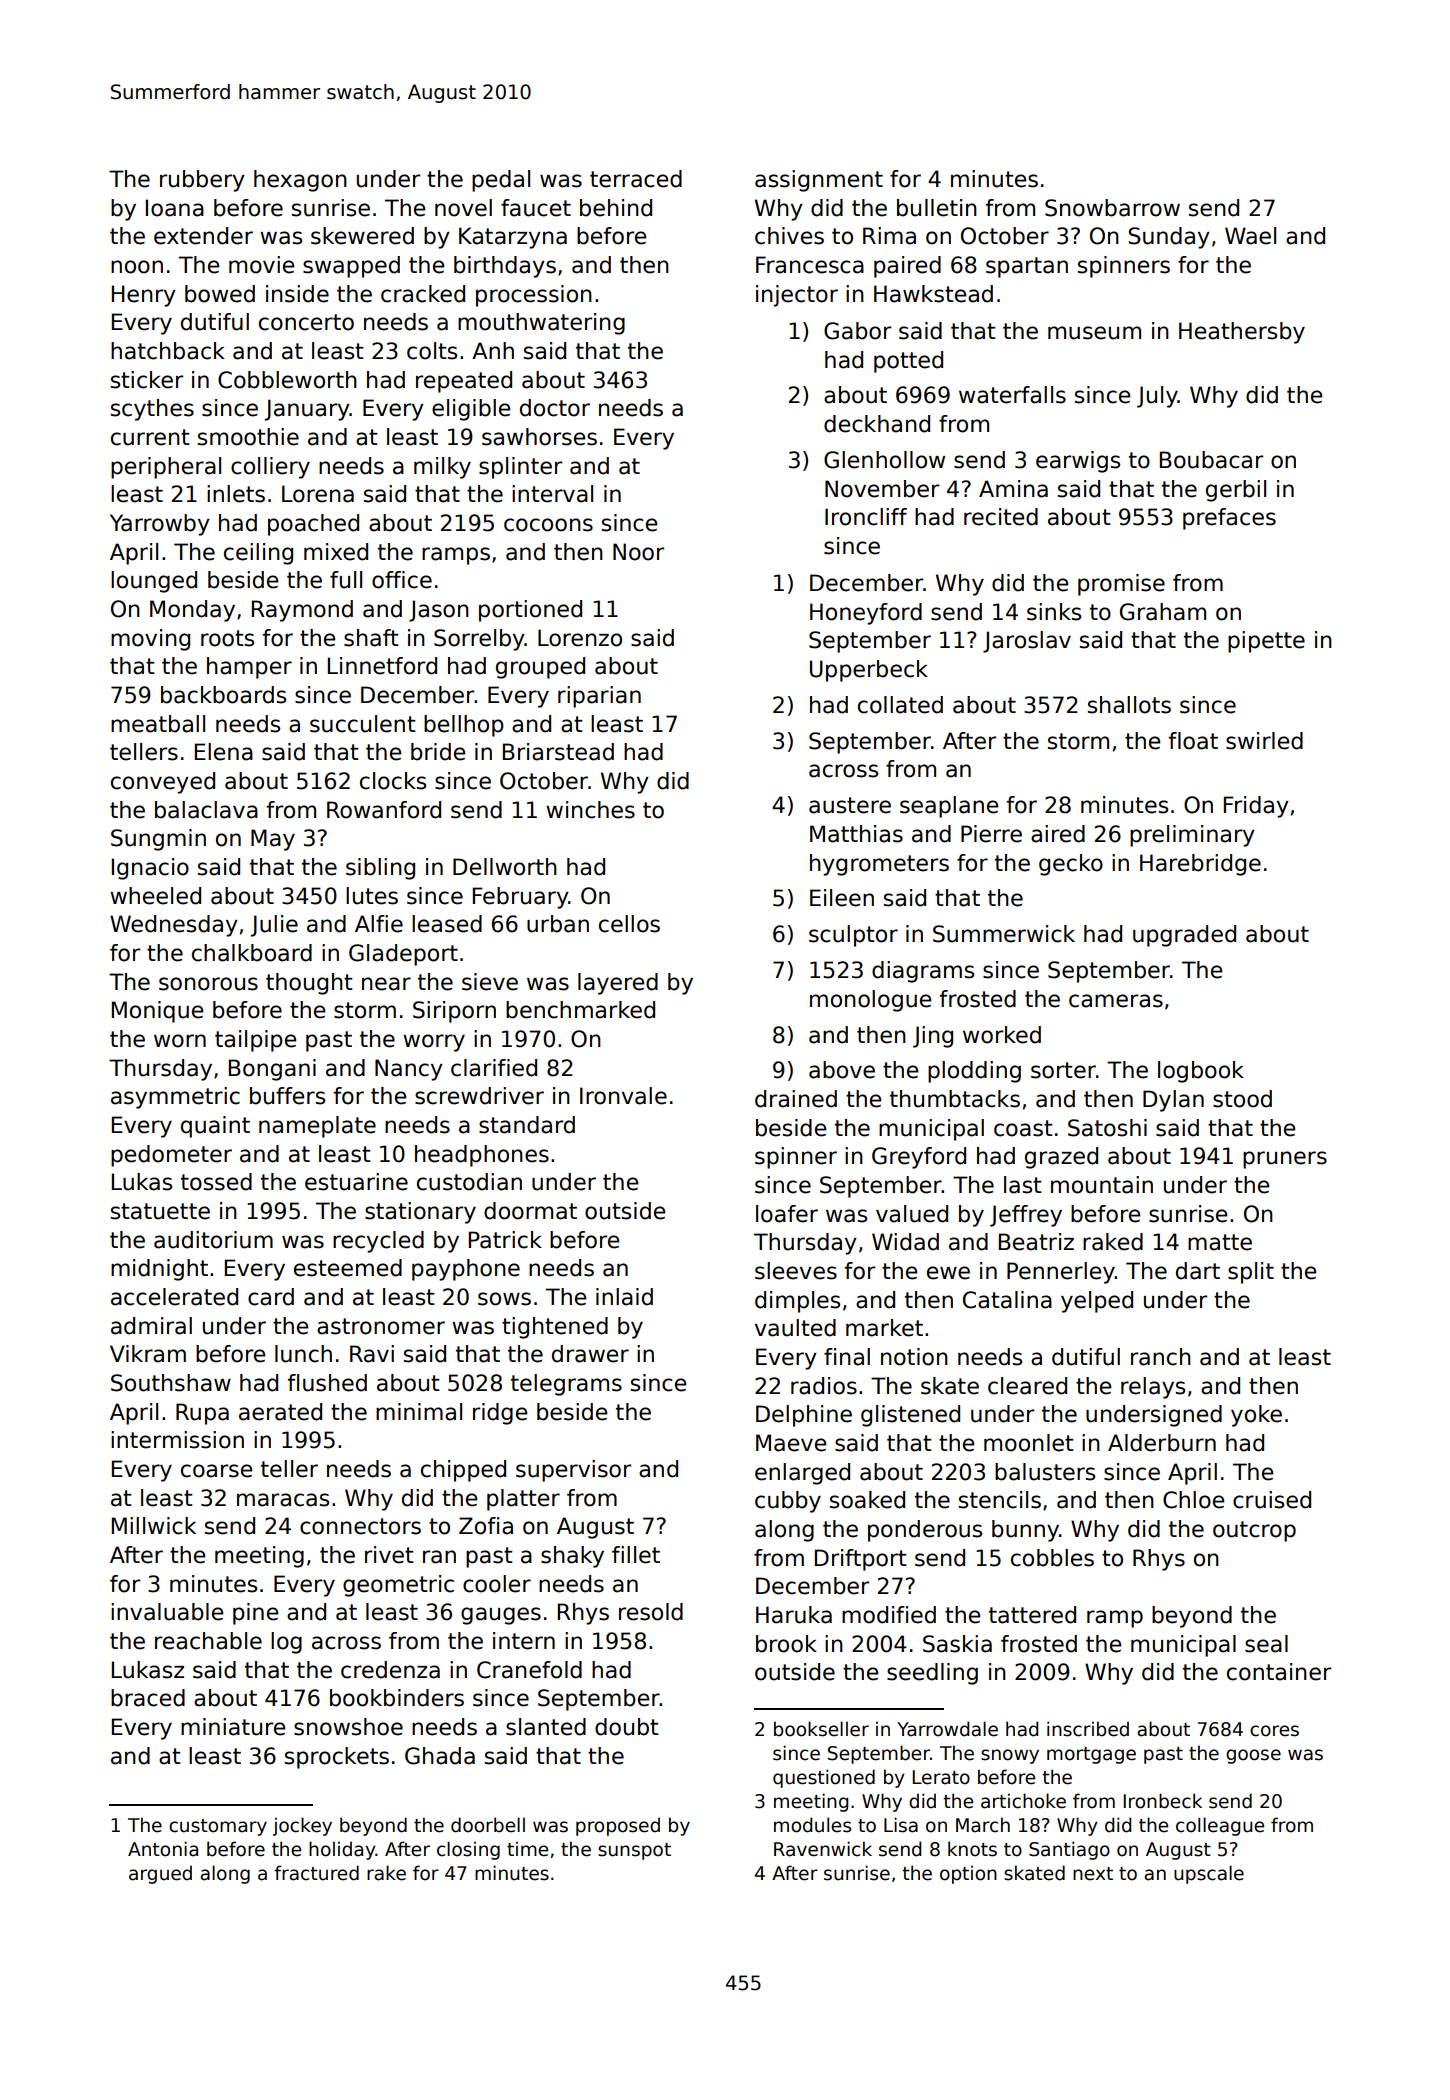  What do you see at coordinates (152, 410) in the document?
I see `scythes` at bounding box center [152, 410].
